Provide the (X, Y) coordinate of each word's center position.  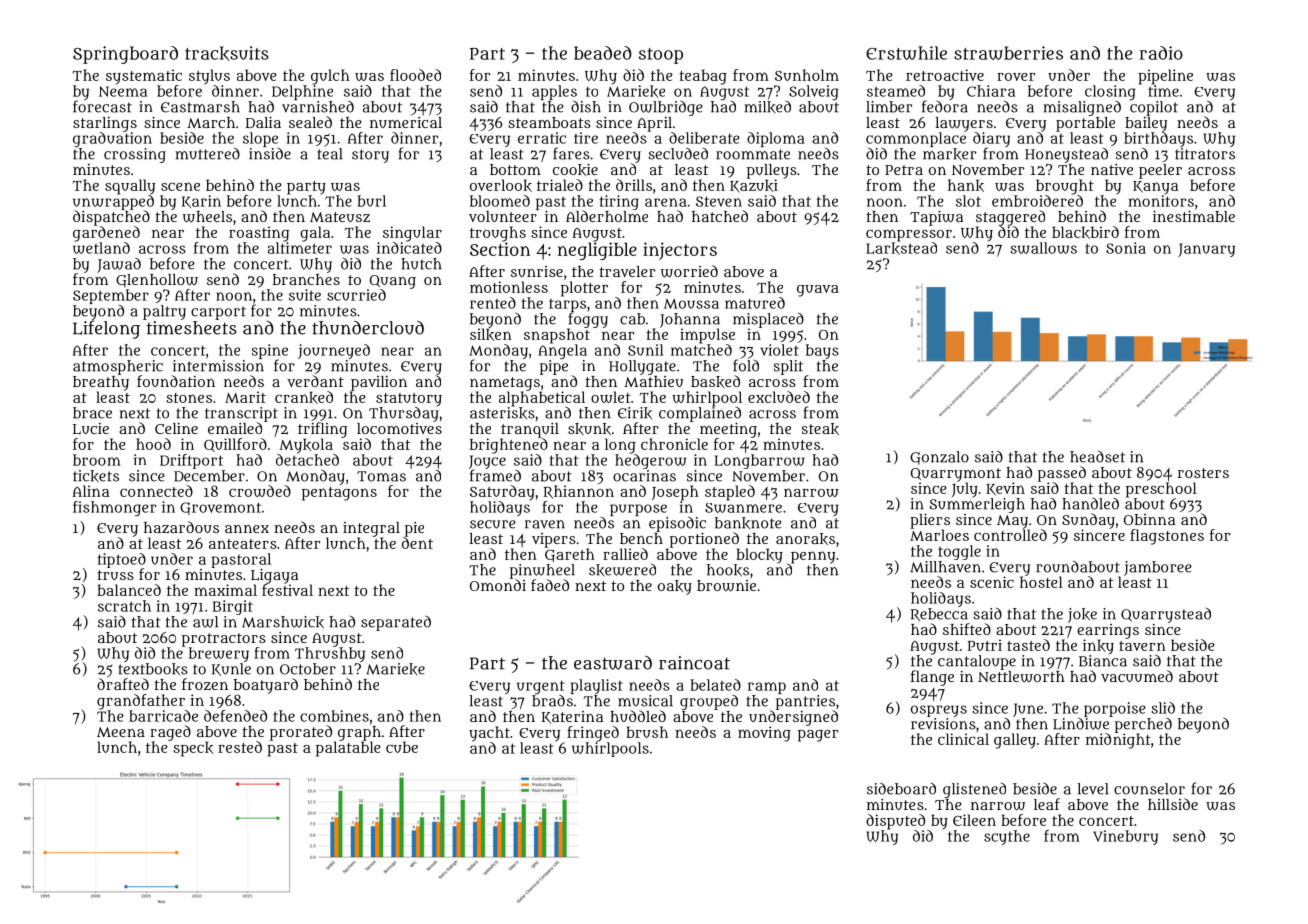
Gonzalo (939, 458)
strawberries (1008, 53)
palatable (348, 749)
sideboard (901, 789)
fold (746, 365)
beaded (603, 53)
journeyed (334, 351)
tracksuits (227, 53)
